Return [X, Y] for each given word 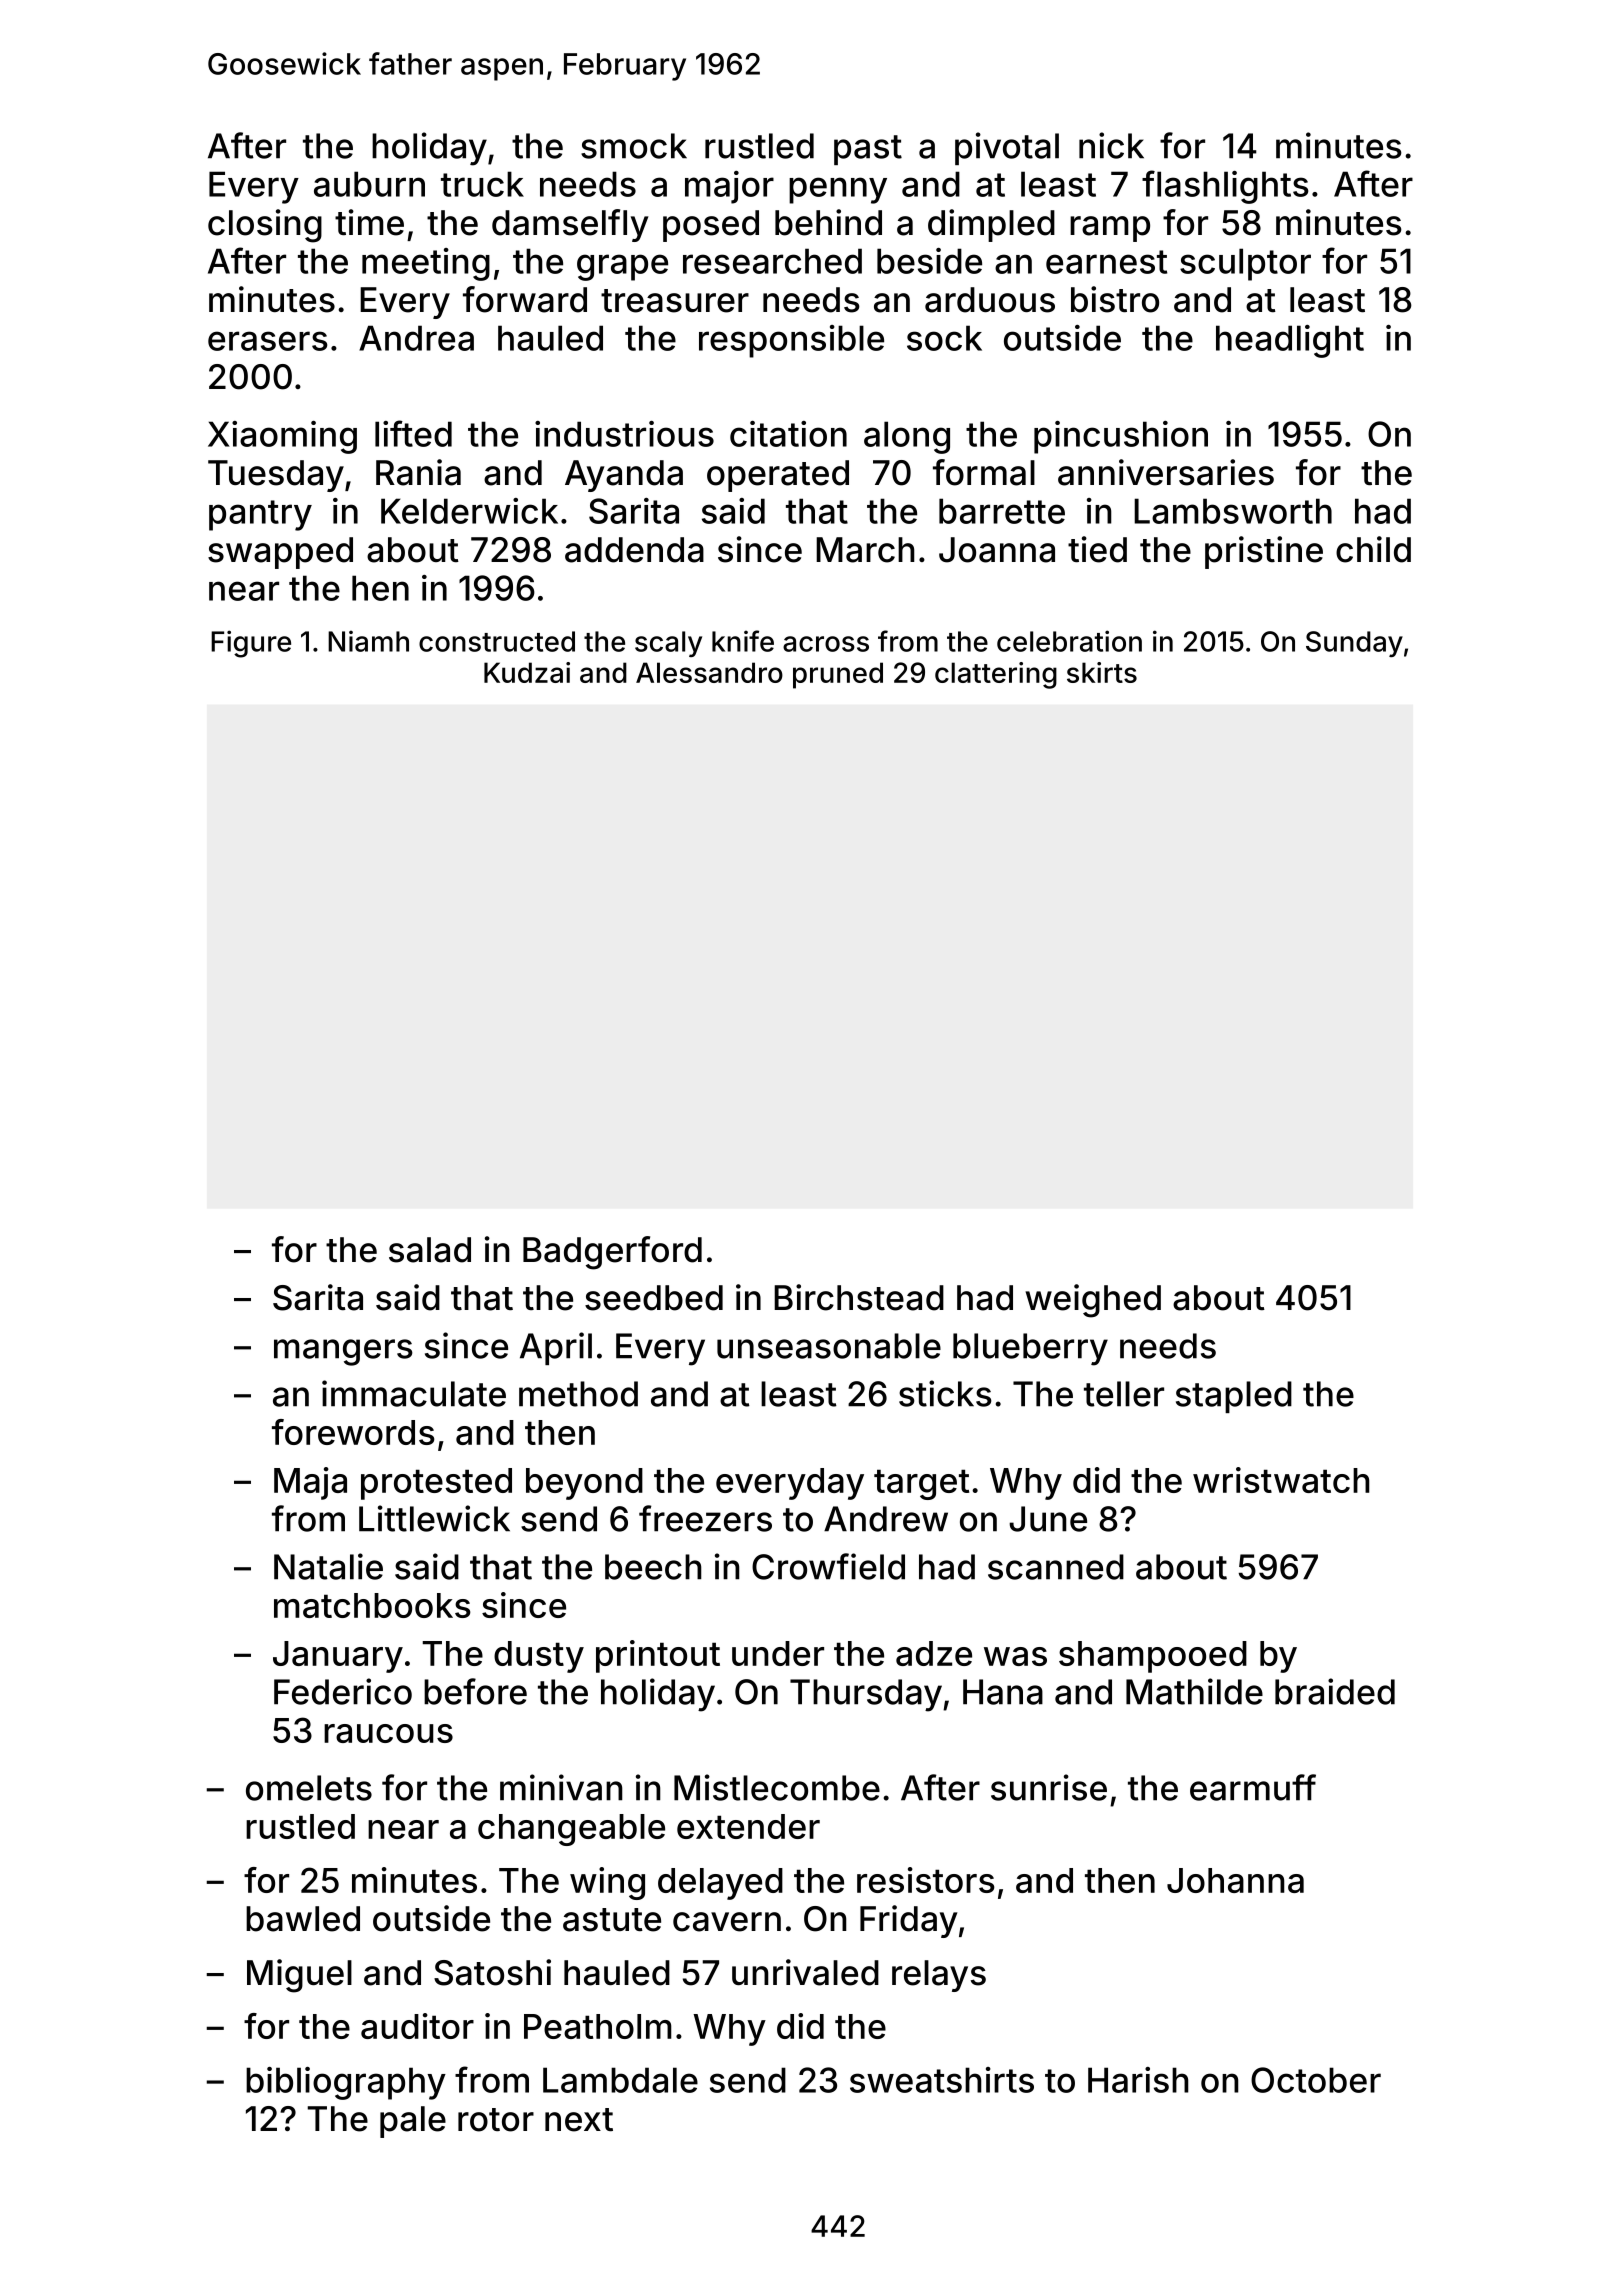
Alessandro [709, 672]
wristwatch [1281, 1480]
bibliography [346, 2083]
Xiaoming [282, 437]
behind [828, 222]
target [921, 1484]
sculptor [1245, 264]
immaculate [414, 1393]
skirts [1102, 672]
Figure [251, 644]
